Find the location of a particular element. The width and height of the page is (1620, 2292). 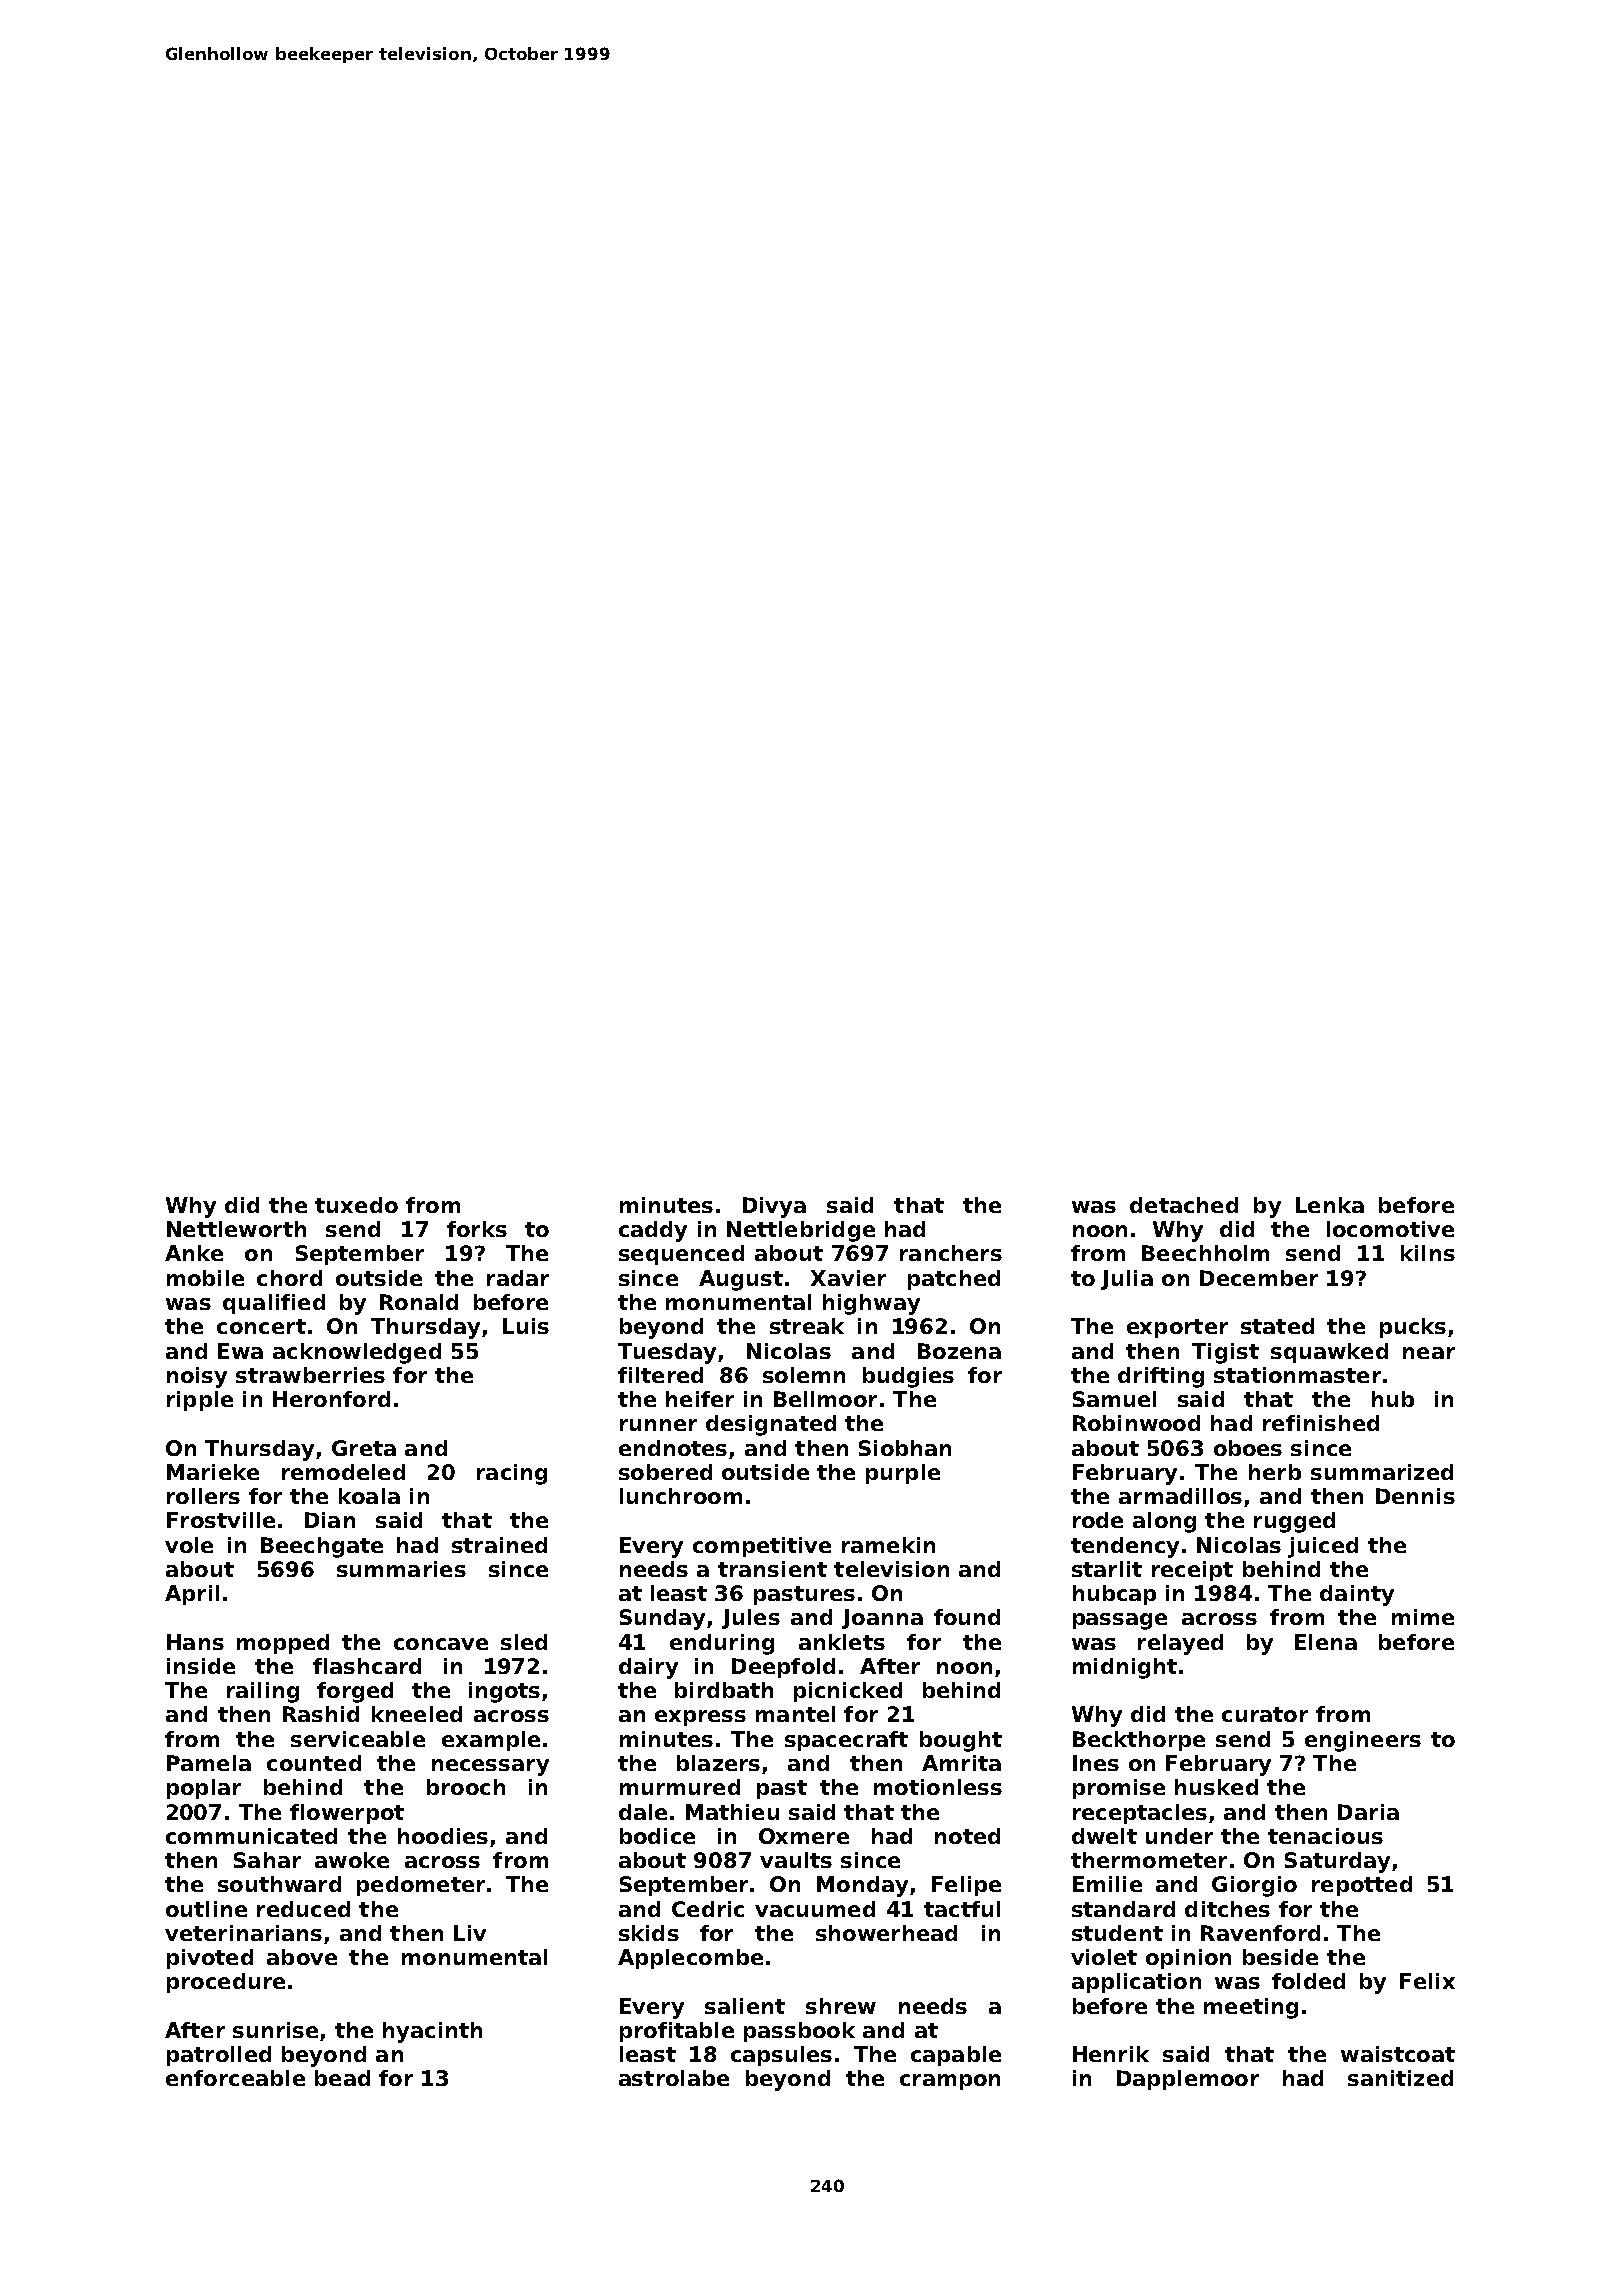

patched is located at coordinates (954, 1280).
